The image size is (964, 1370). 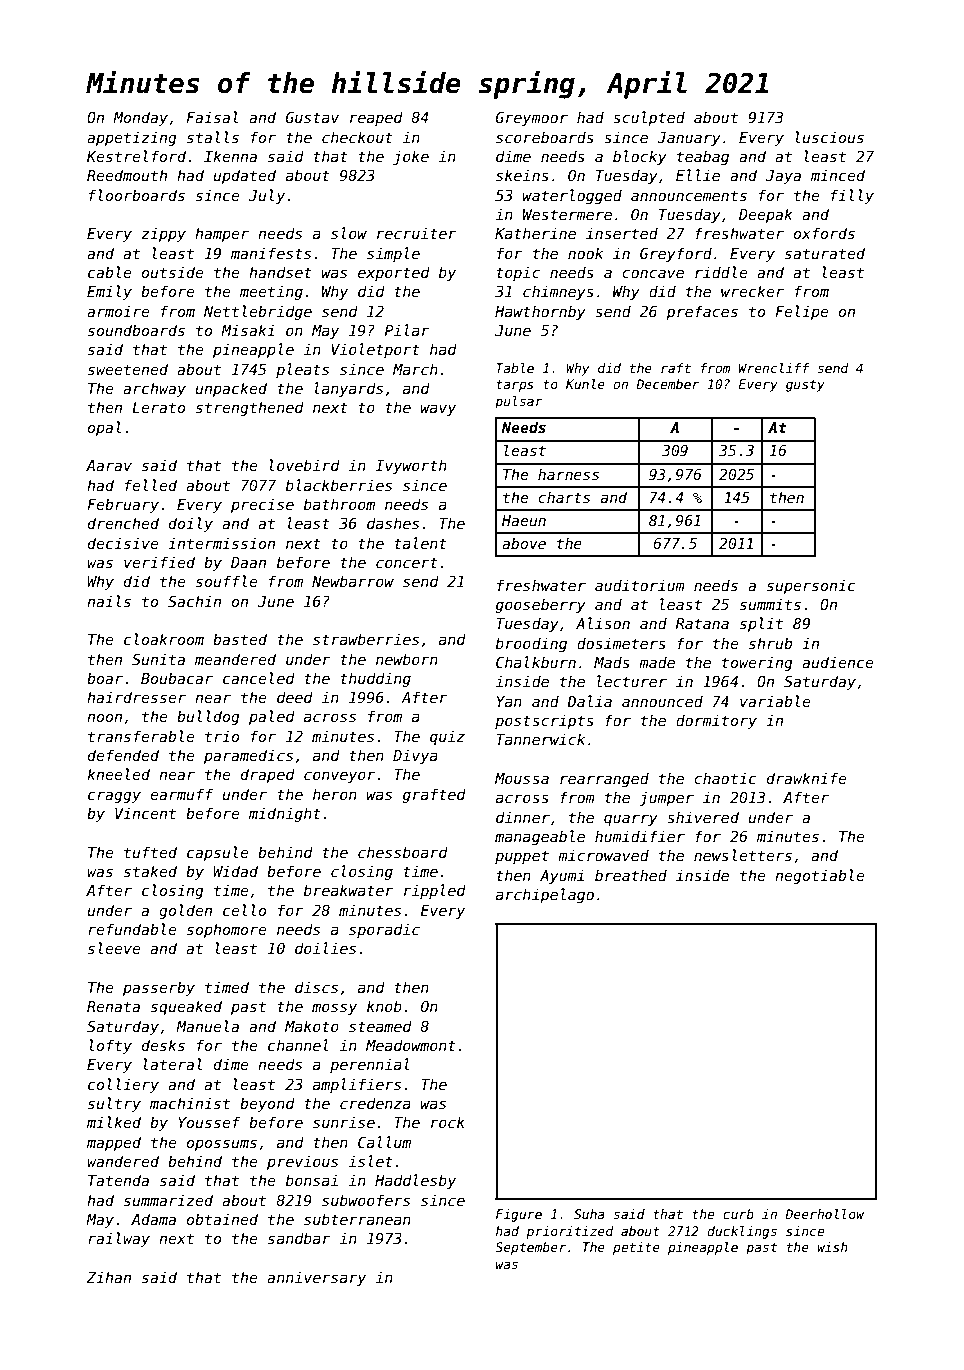 I want to click on knob, so click(x=384, y=1006).
